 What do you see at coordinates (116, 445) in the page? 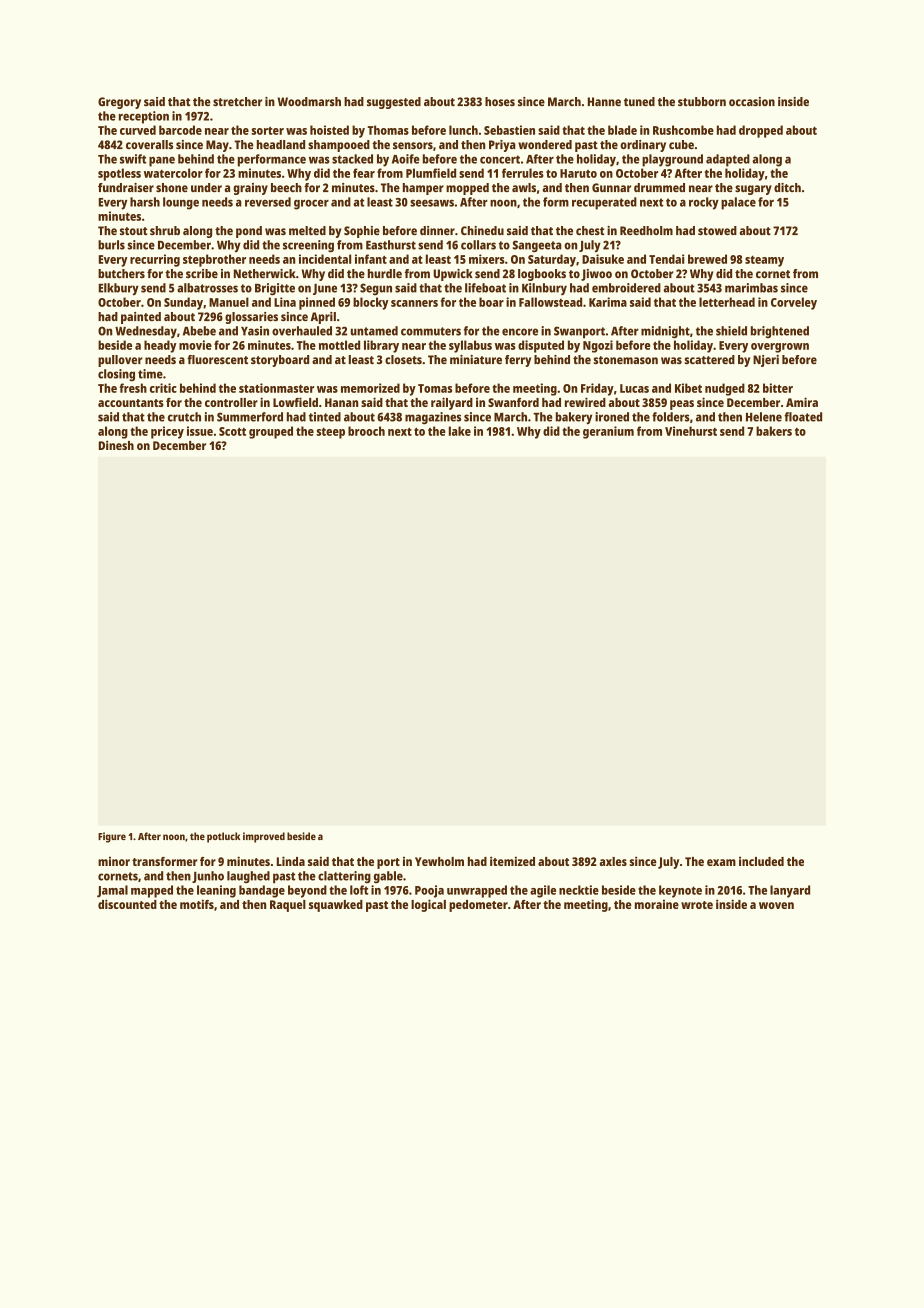
I see `Dinesh` at bounding box center [116, 445].
